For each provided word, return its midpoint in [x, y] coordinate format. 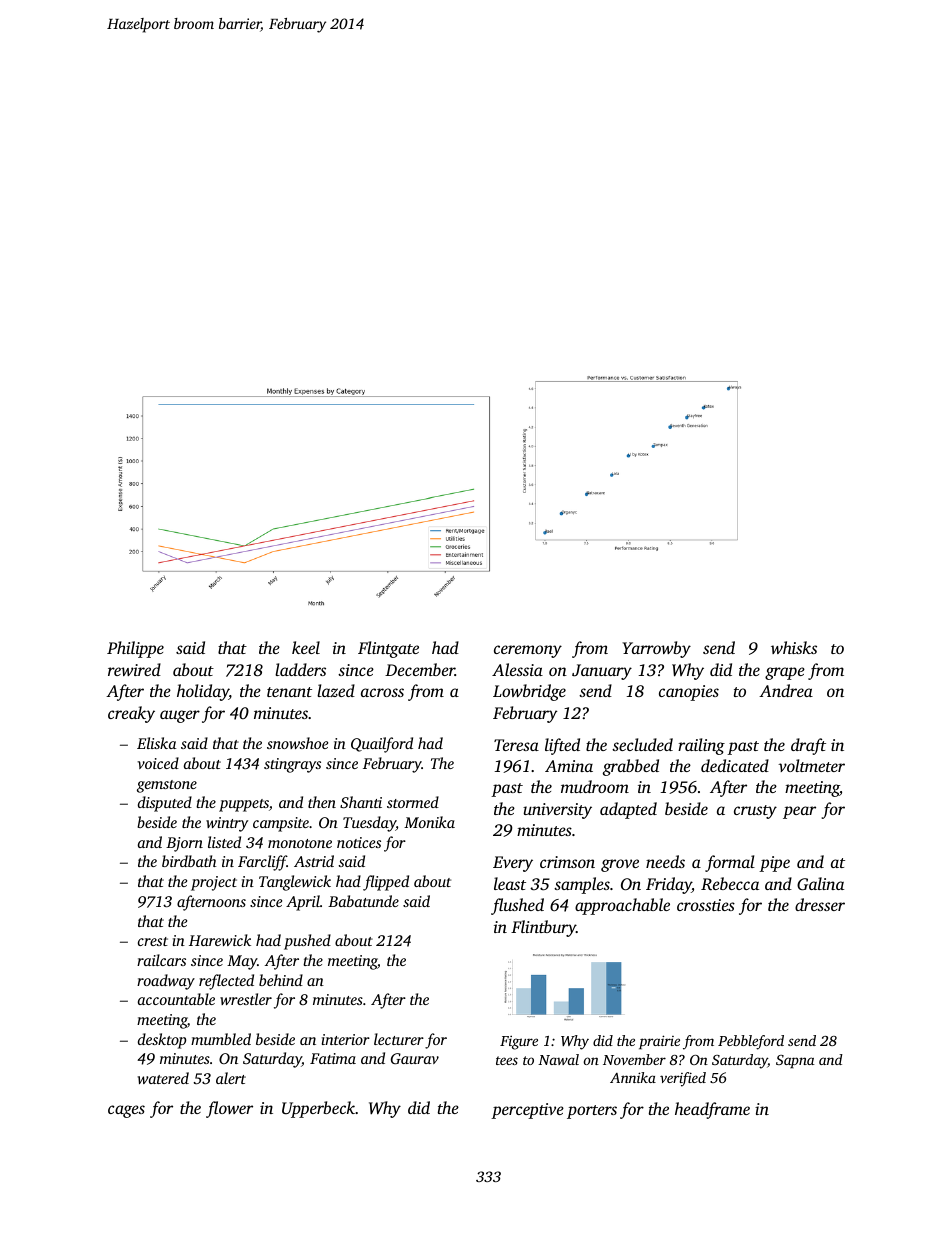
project [214, 883]
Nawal [558, 1059]
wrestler [246, 999]
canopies [689, 693]
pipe [774, 864]
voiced [158, 763]
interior [346, 1039]
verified [683, 1079]
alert [231, 1078]
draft [808, 746]
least [510, 883]
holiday [203, 692]
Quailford [382, 745]
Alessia [517, 669]
